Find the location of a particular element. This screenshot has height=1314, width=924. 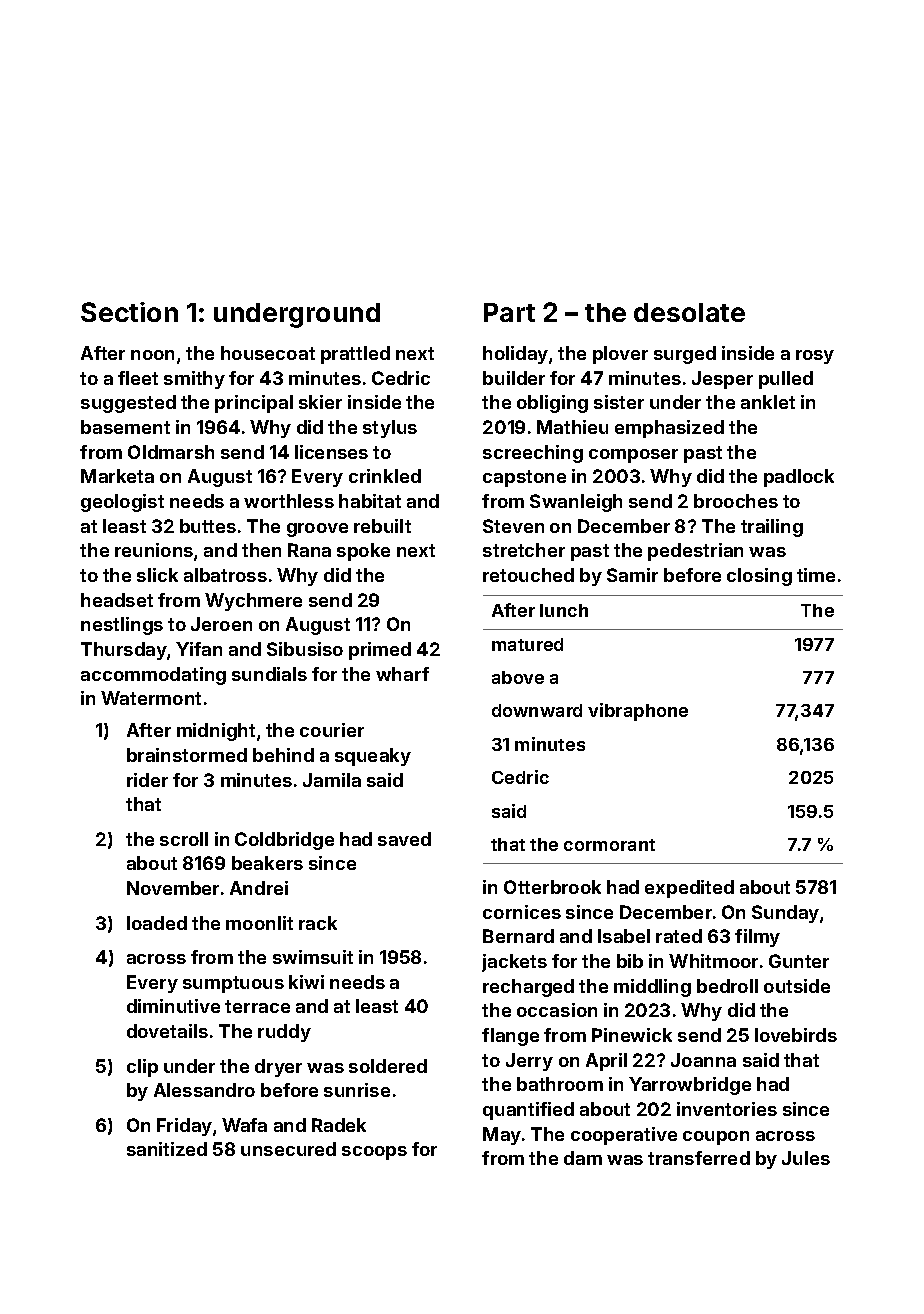

Watermont is located at coordinates (151, 698).
